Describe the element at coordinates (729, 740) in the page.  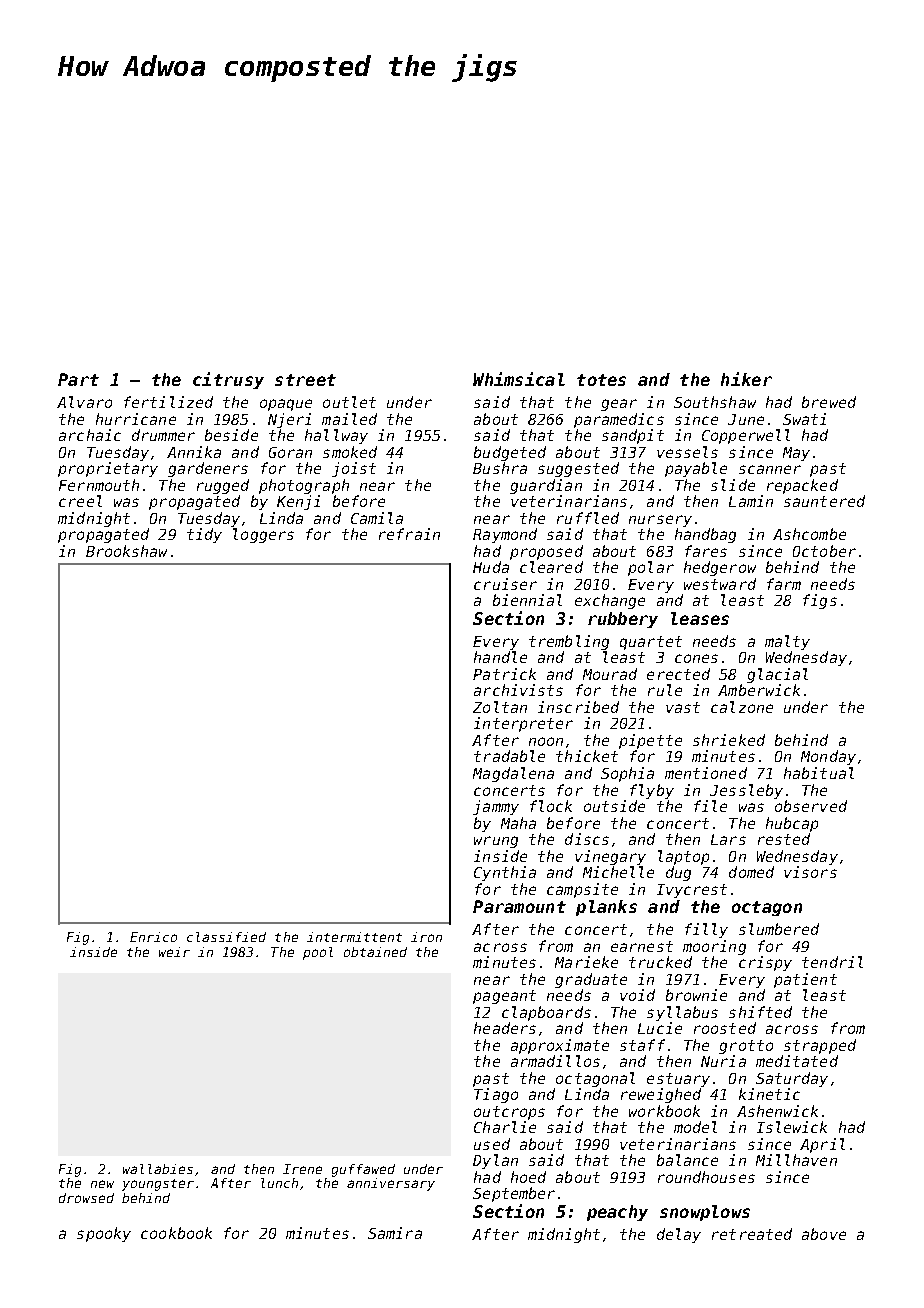
I see `shrieked` at that location.
